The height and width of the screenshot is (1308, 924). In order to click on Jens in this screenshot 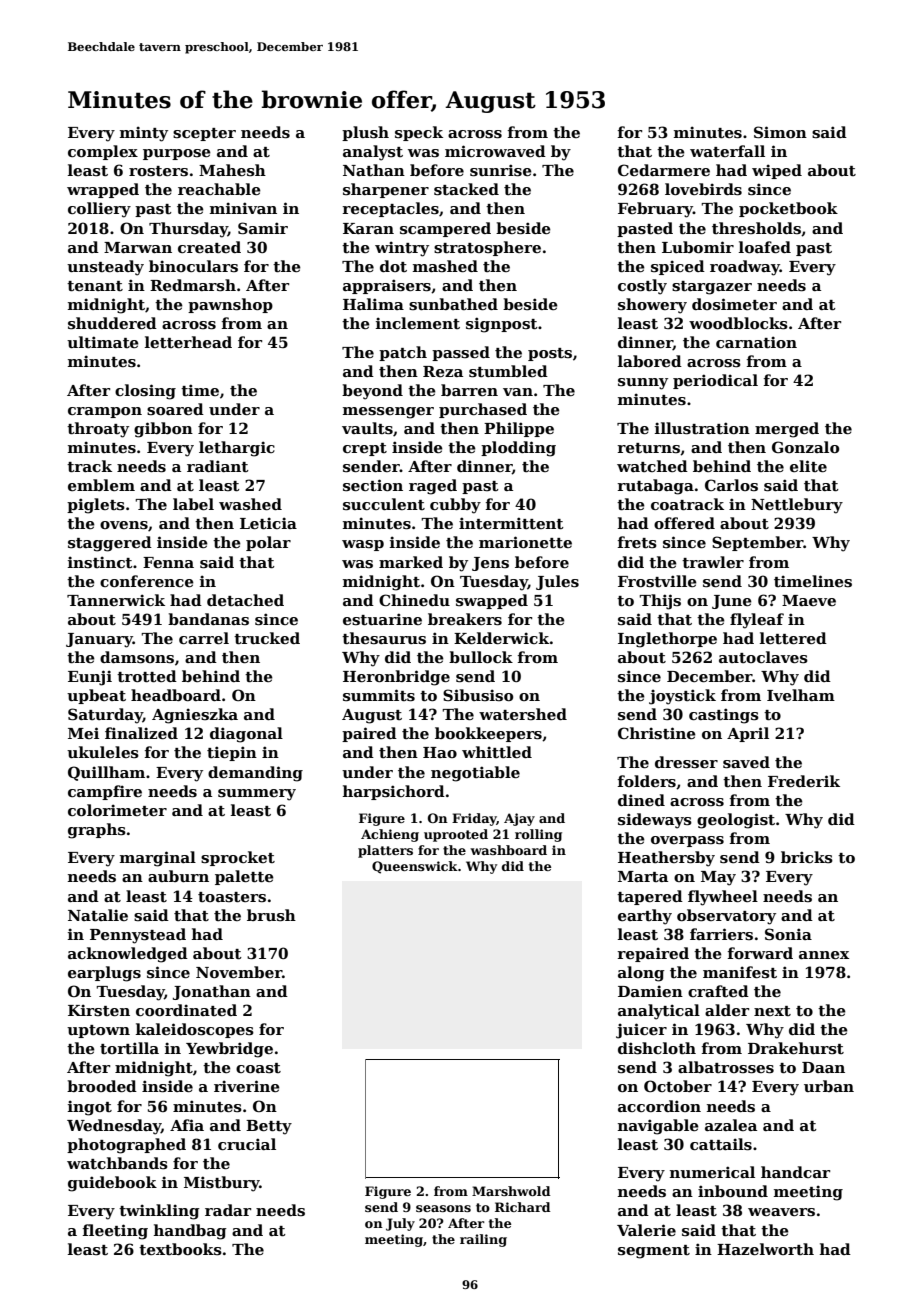, I will do `click(490, 564)`.
